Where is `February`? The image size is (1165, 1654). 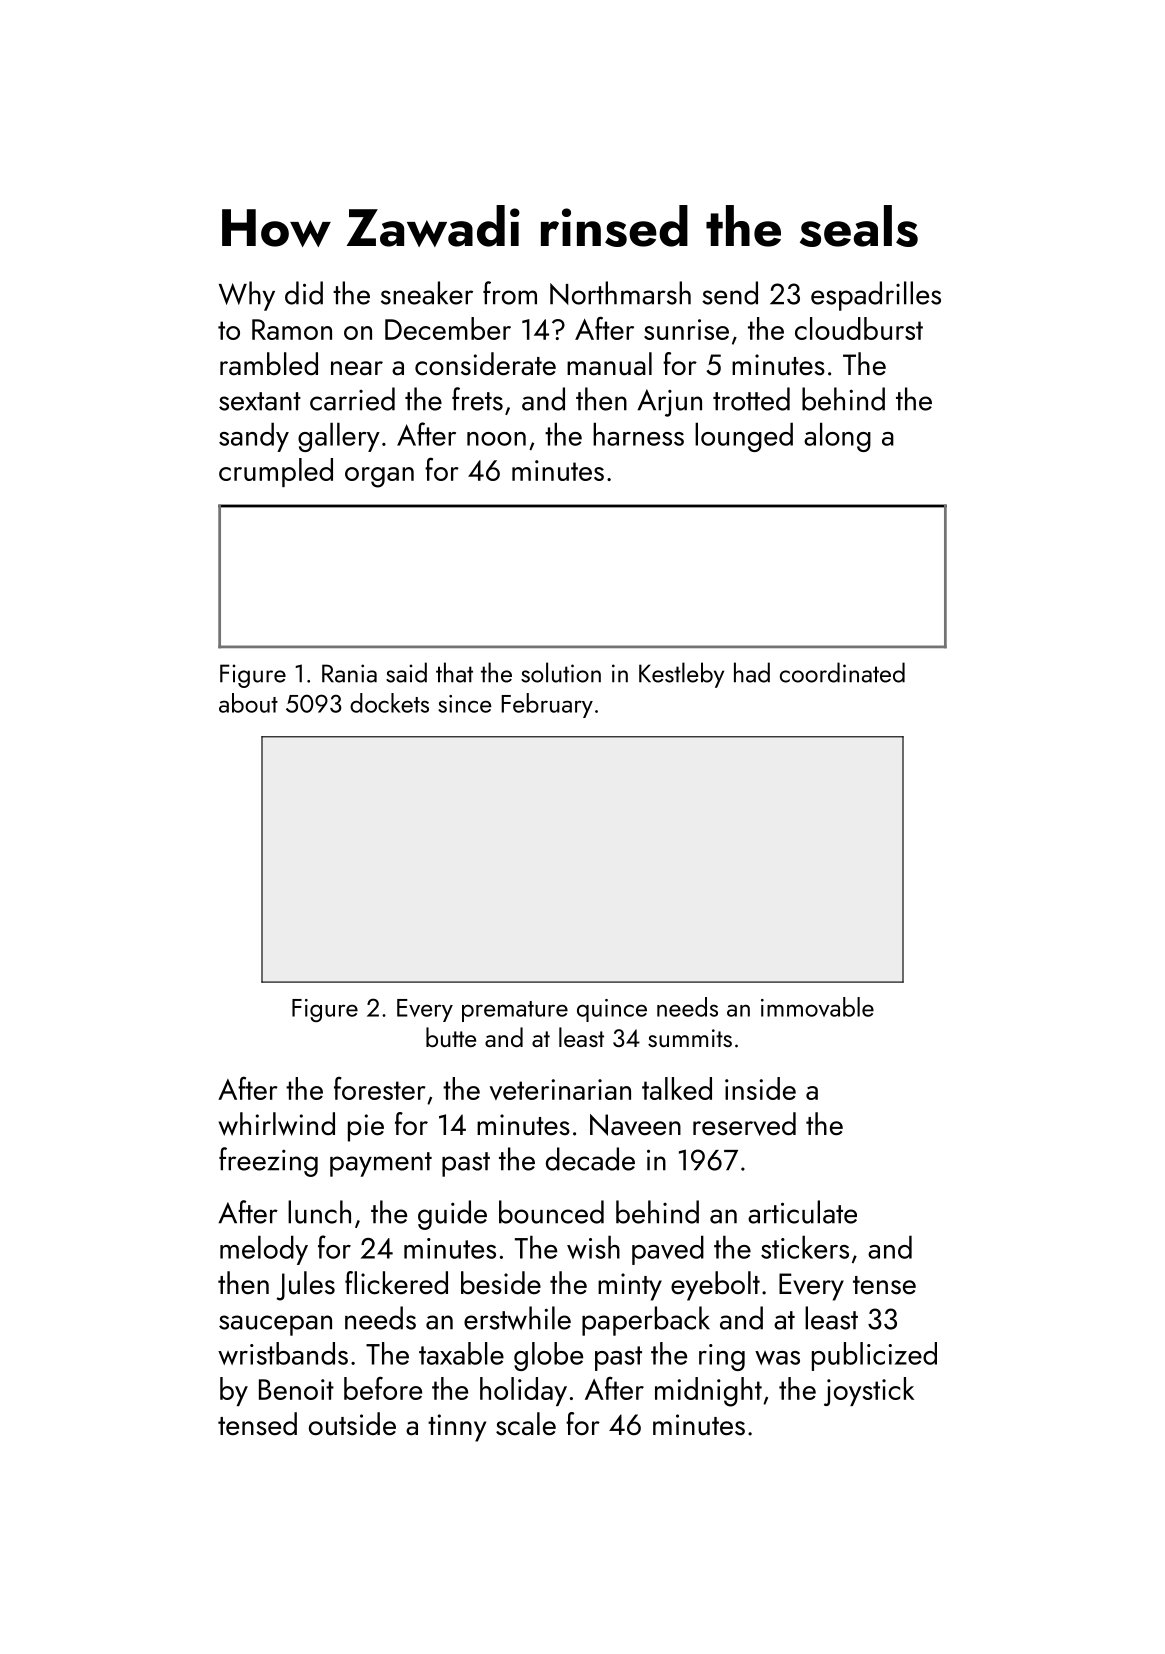
February is located at coordinates (547, 705).
